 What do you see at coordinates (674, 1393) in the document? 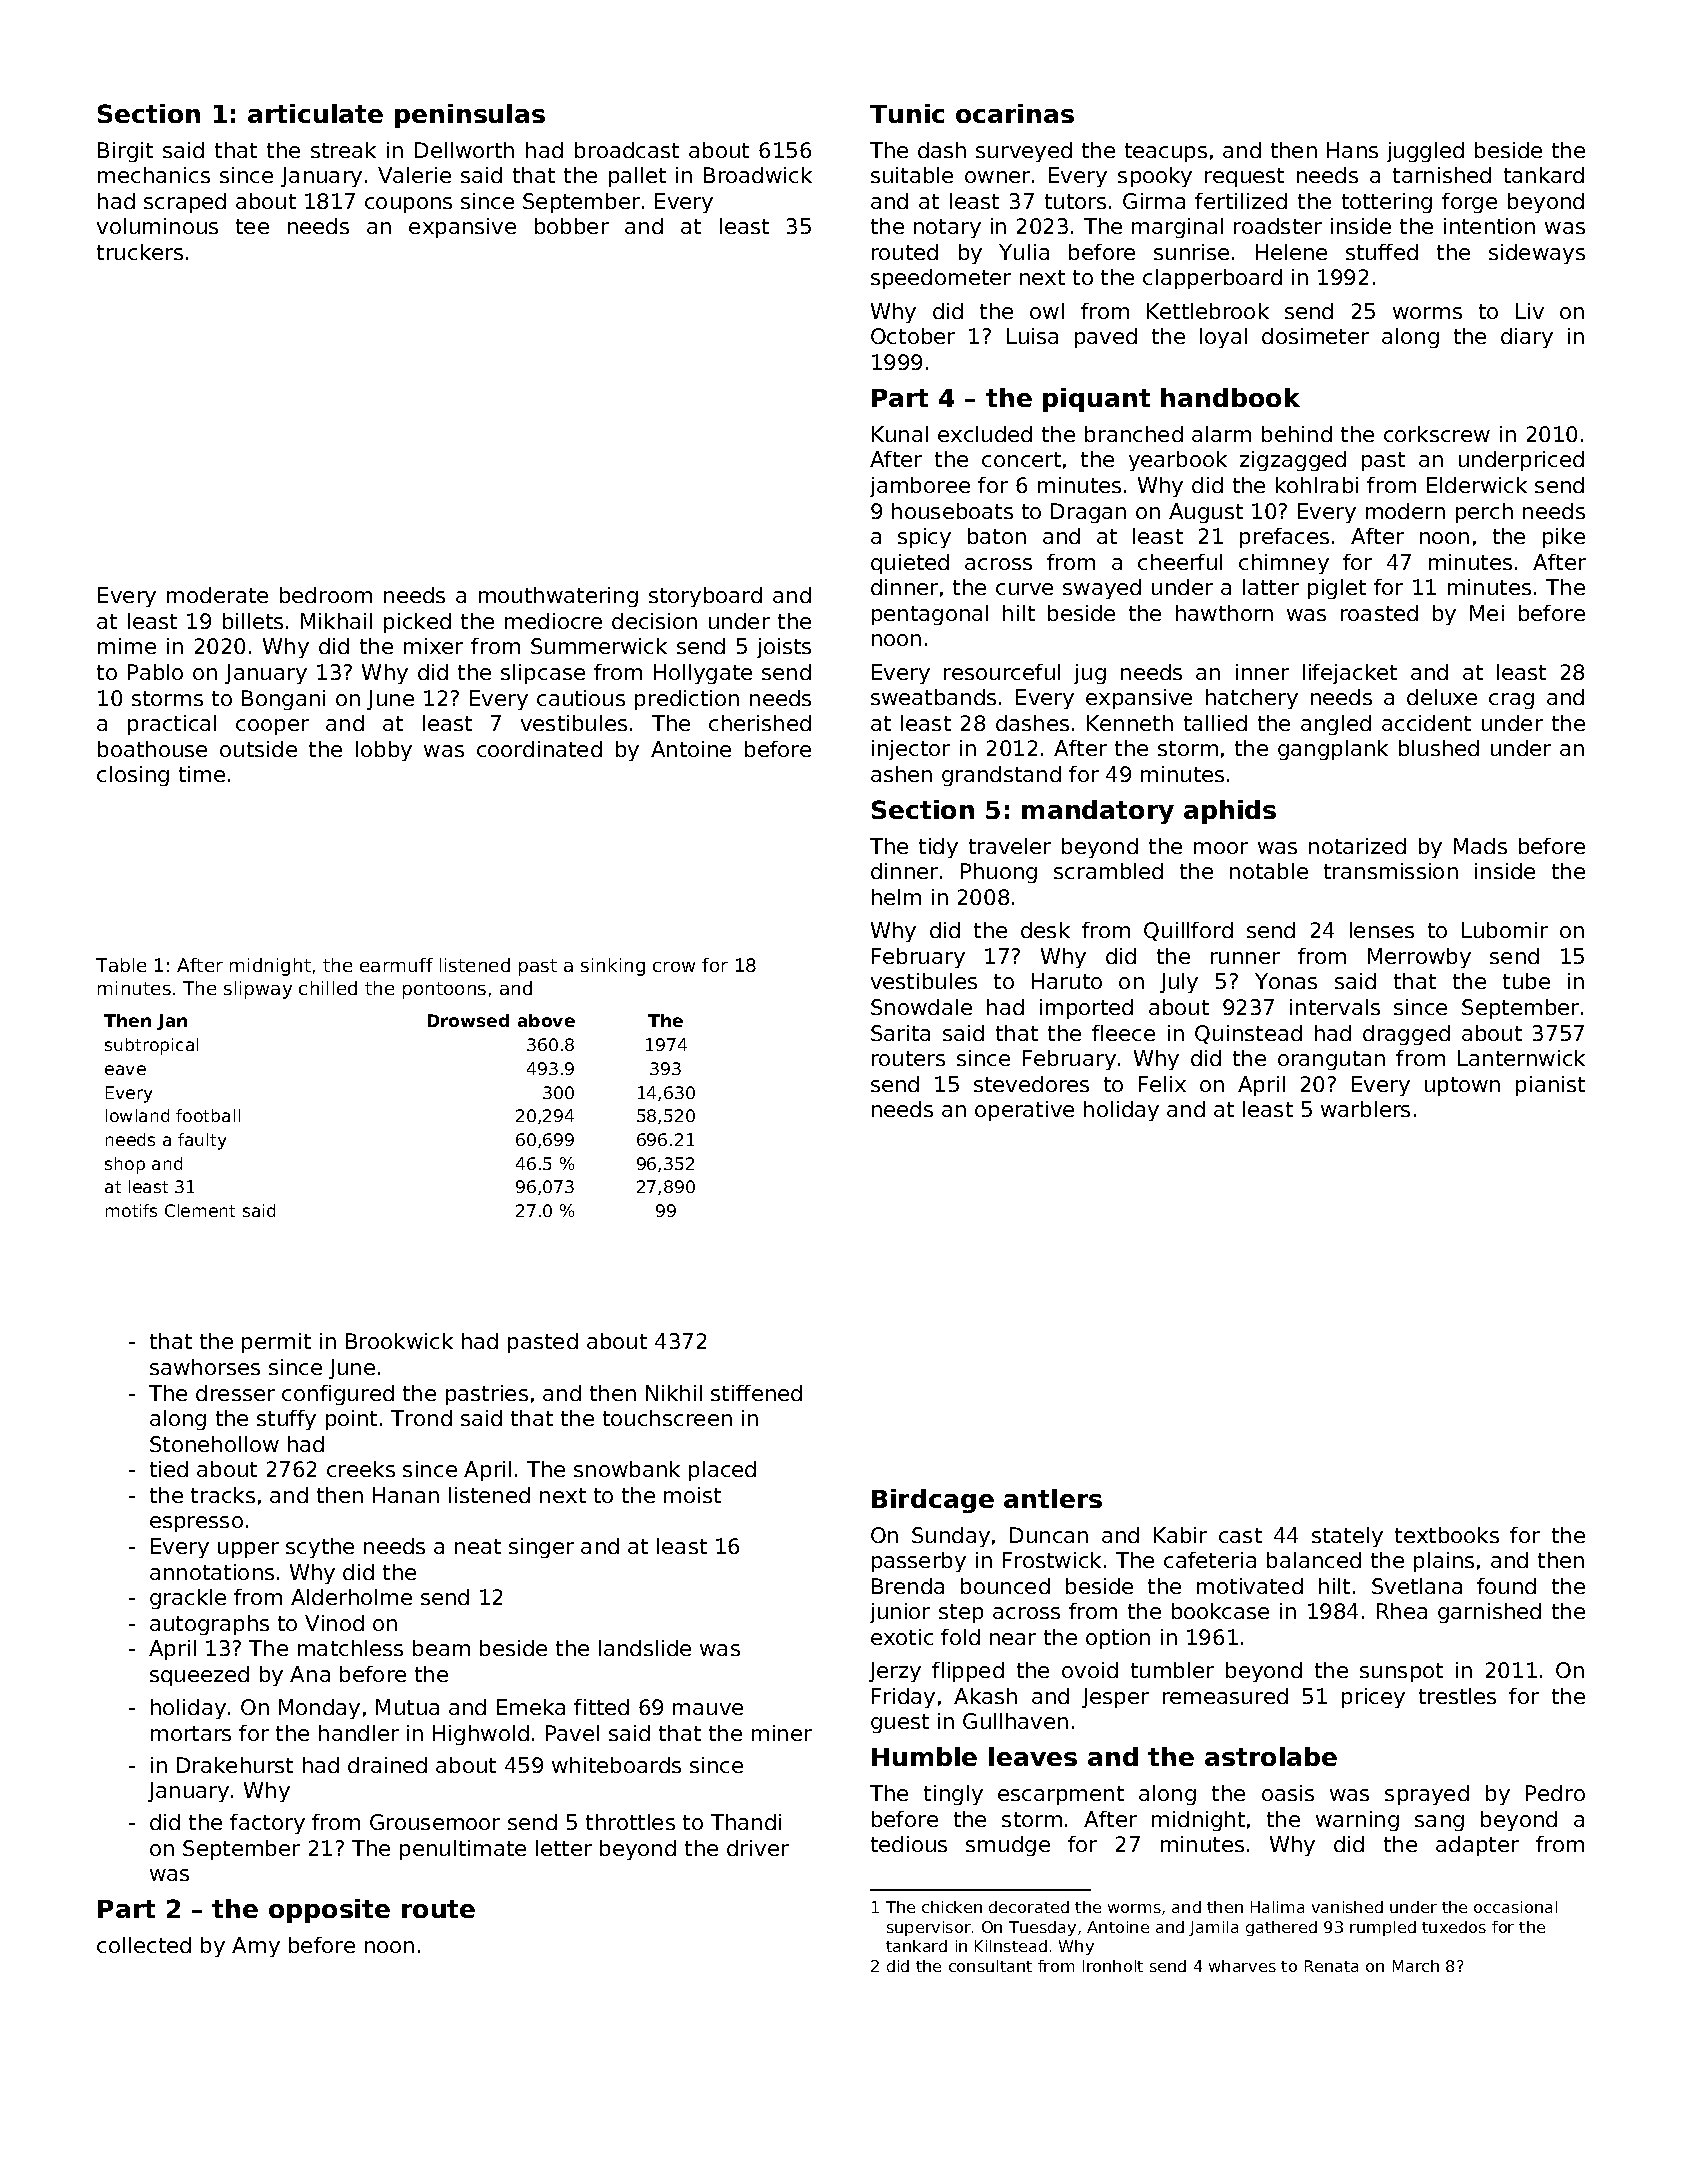
I see `Nikhil` at bounding box center [674, 1393].
